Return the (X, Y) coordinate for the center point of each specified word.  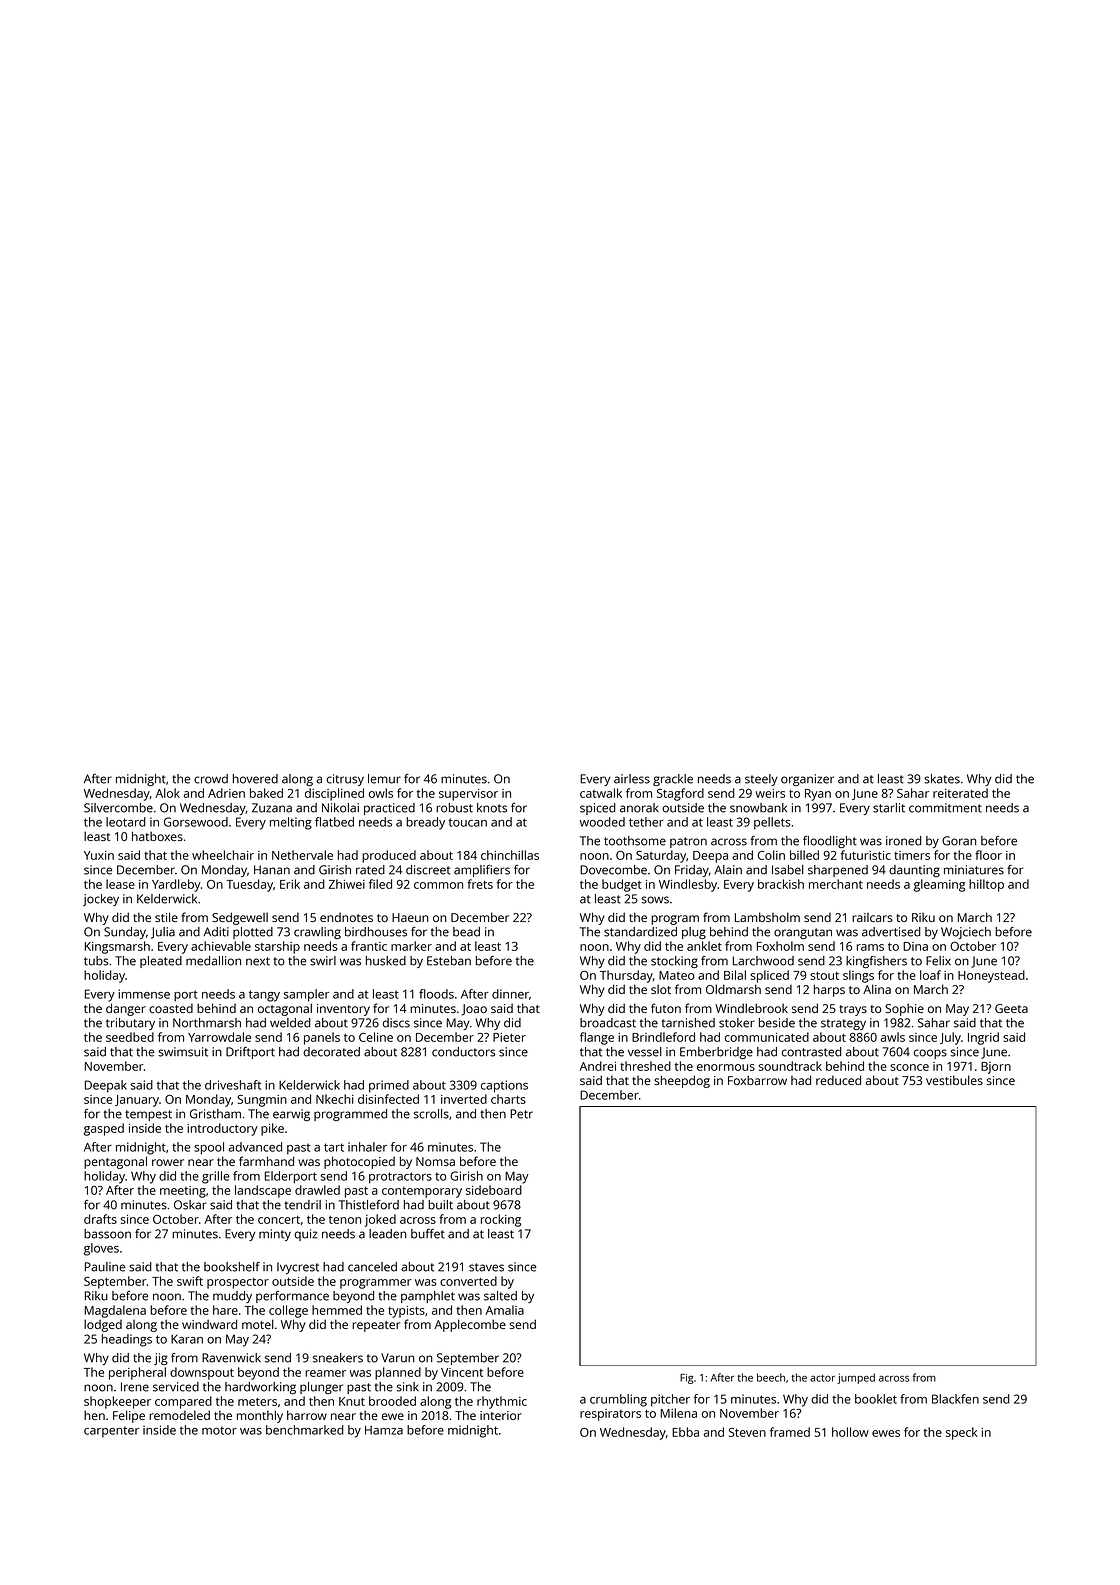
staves (486, 1267)
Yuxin (99, 855)
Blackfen (955, 1399)
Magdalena (115, 1311)
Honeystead (991, 976)
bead (466, 932)
